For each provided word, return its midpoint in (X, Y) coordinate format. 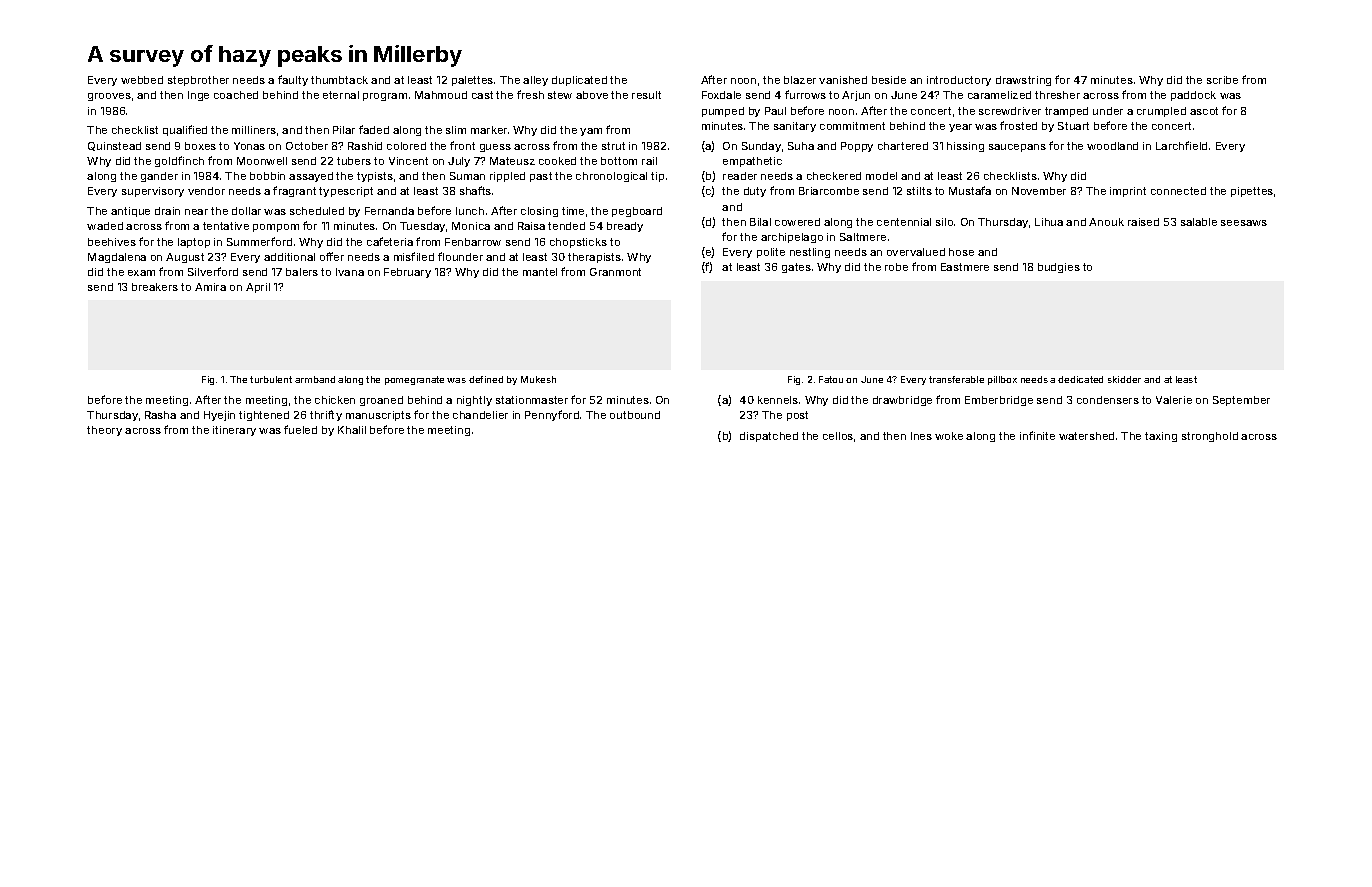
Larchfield (1181, 145)
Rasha (160, 415)
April (258, 288)
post (797, 416)
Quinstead (114, 146)
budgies (1059, 268)
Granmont (615, 272)
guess (495, 148)
